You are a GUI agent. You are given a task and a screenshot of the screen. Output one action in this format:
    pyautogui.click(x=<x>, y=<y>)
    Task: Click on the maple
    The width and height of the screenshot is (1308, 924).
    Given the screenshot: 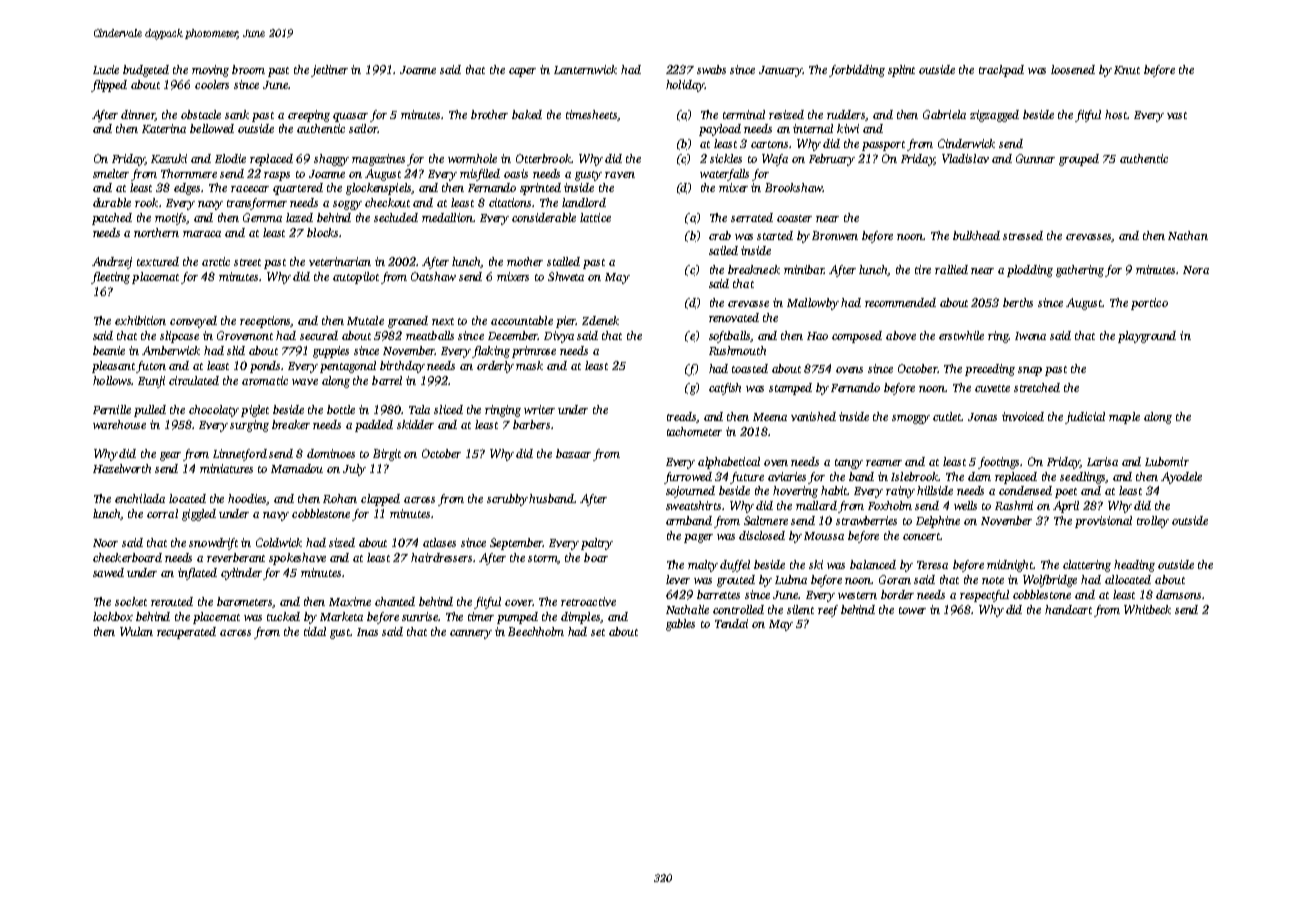 What is the action you would take?
    pyautogui.click(x=1124, y=418)
